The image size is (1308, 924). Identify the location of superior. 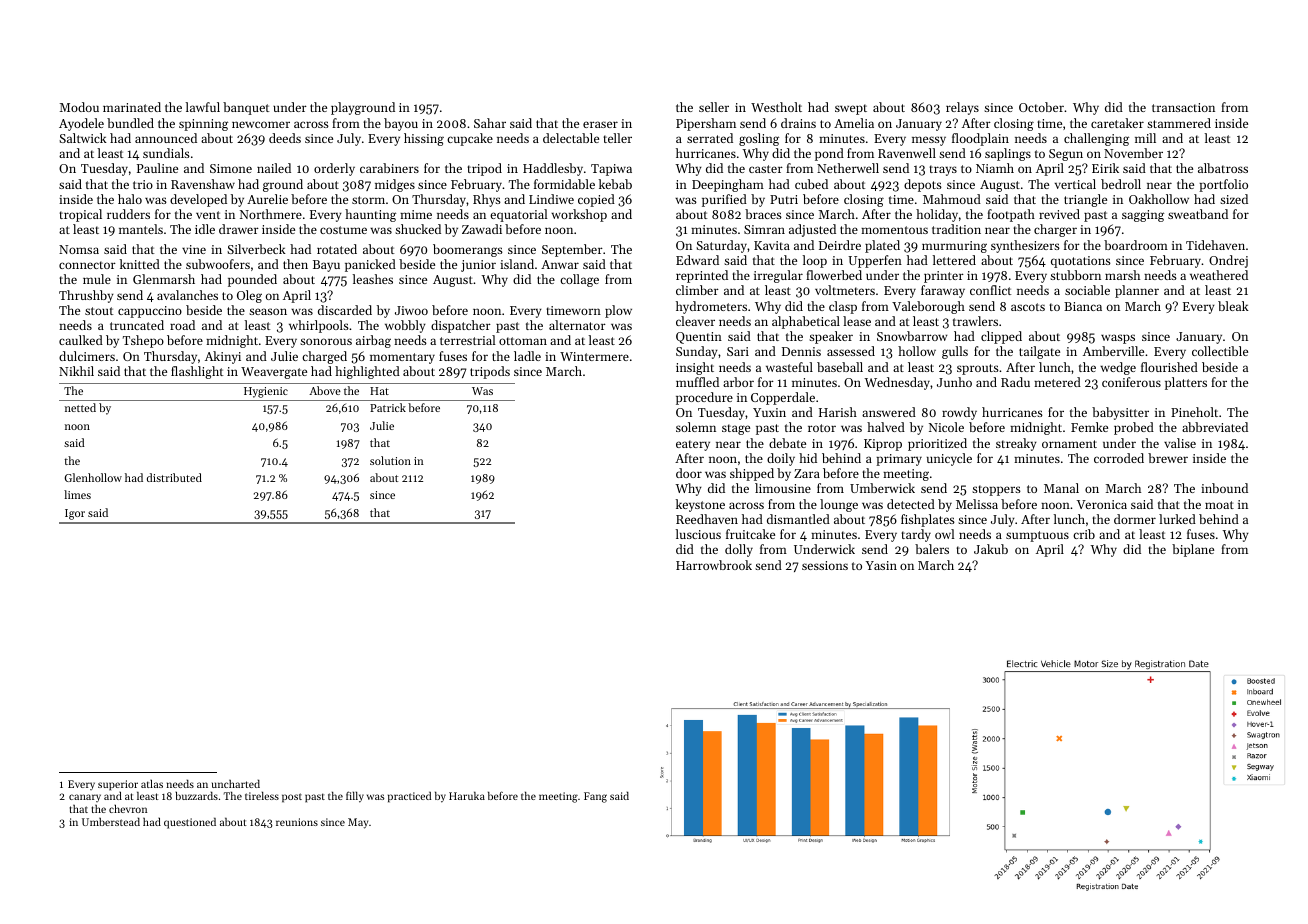
(118, 786).
